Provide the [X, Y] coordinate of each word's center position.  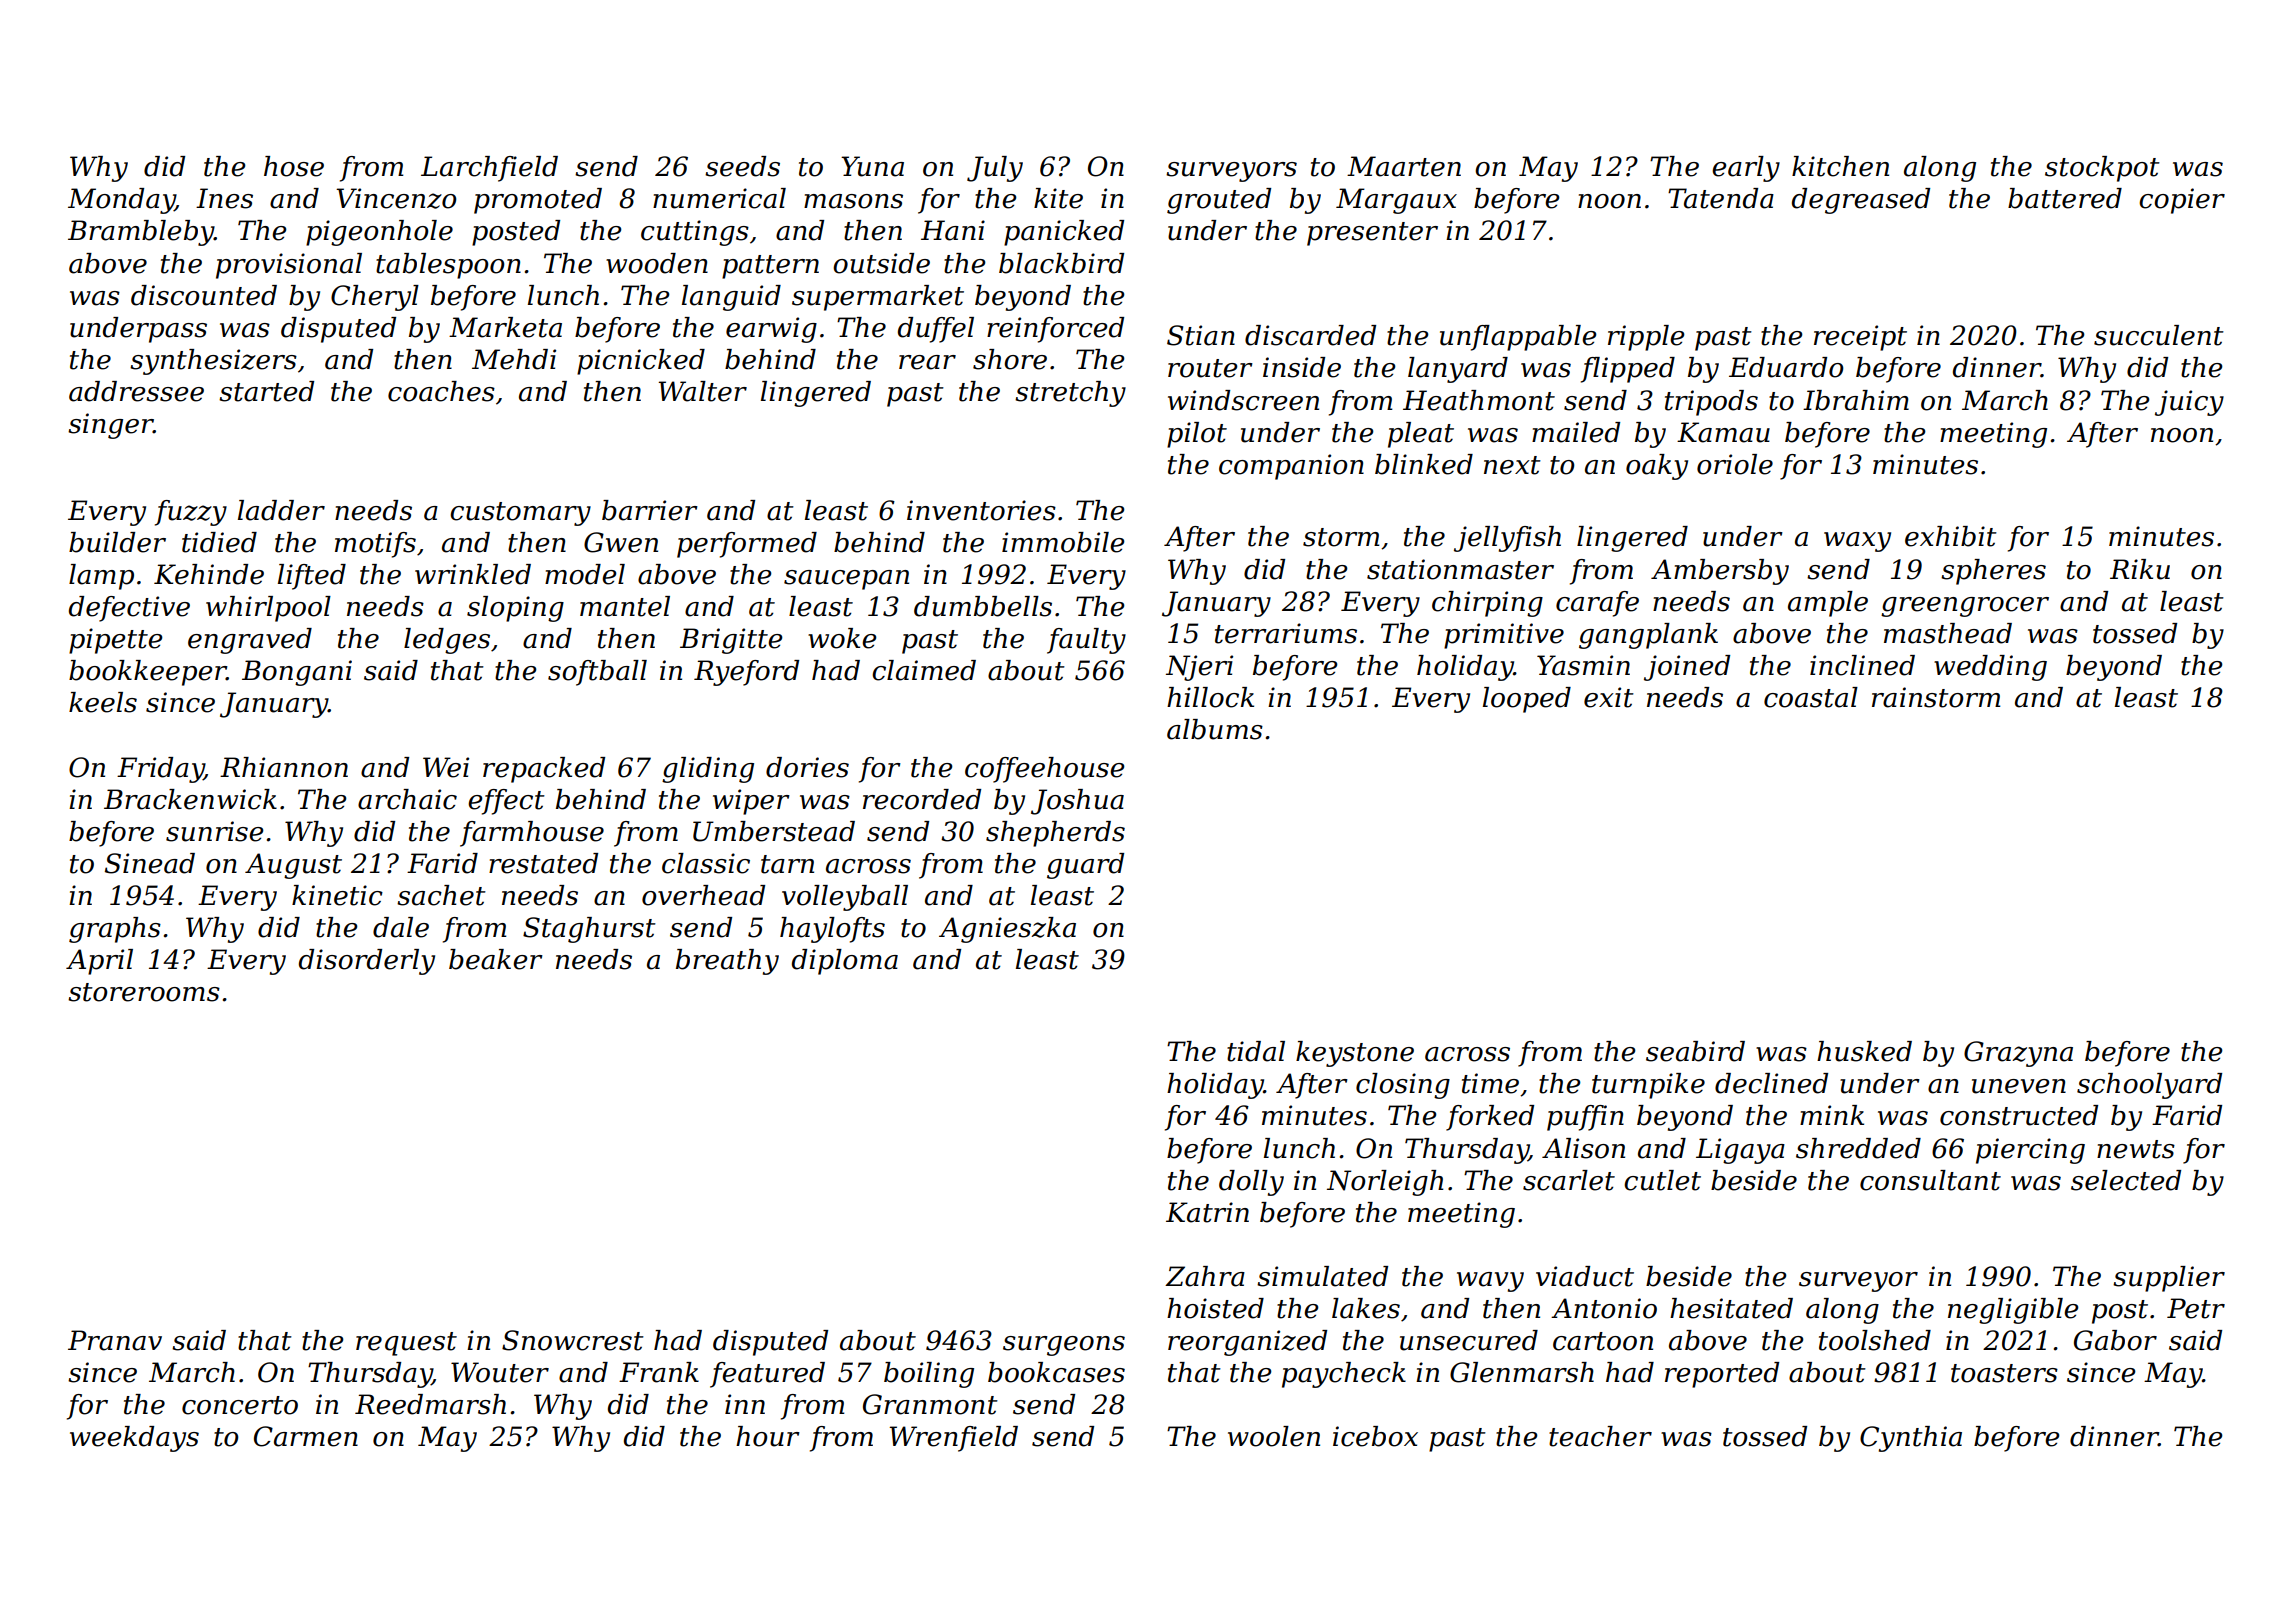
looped [1527, 700]
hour [768, 1436]
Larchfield [489, 169]
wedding [1990, 668]
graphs [115, 930]
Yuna [872, 166]
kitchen [1840, 166]
